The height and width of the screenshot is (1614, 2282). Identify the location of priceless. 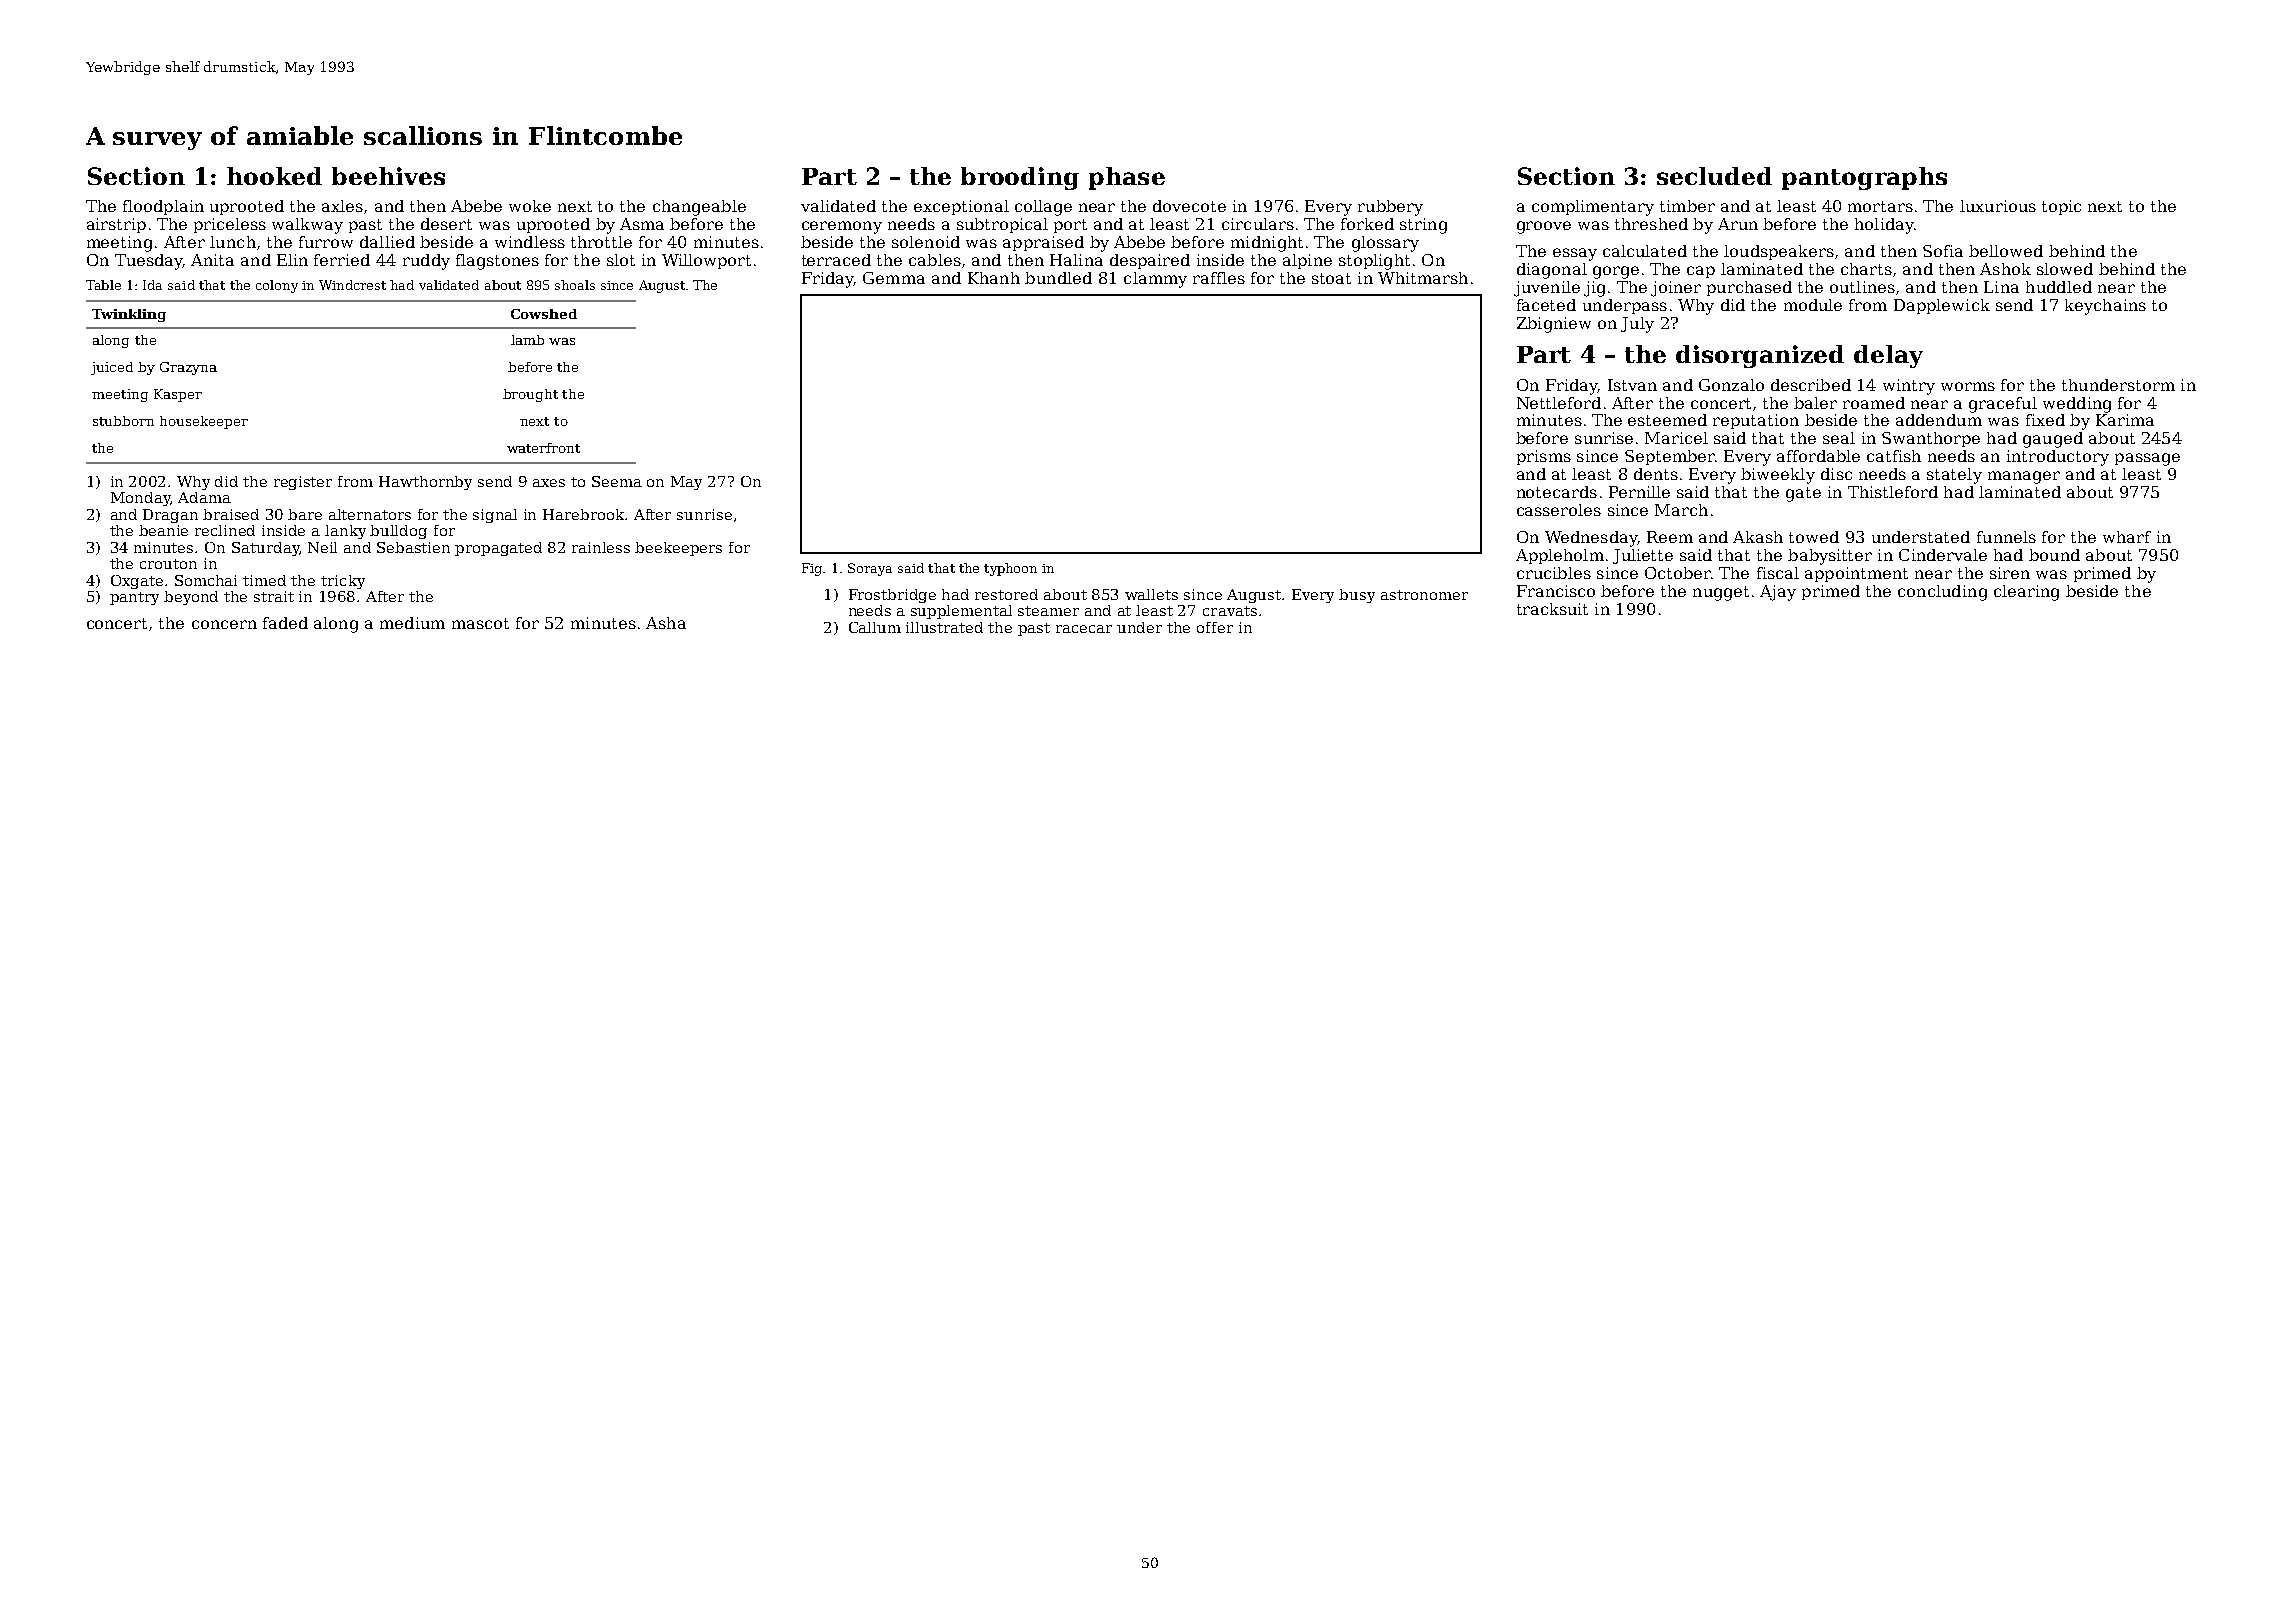
(230, 225).
